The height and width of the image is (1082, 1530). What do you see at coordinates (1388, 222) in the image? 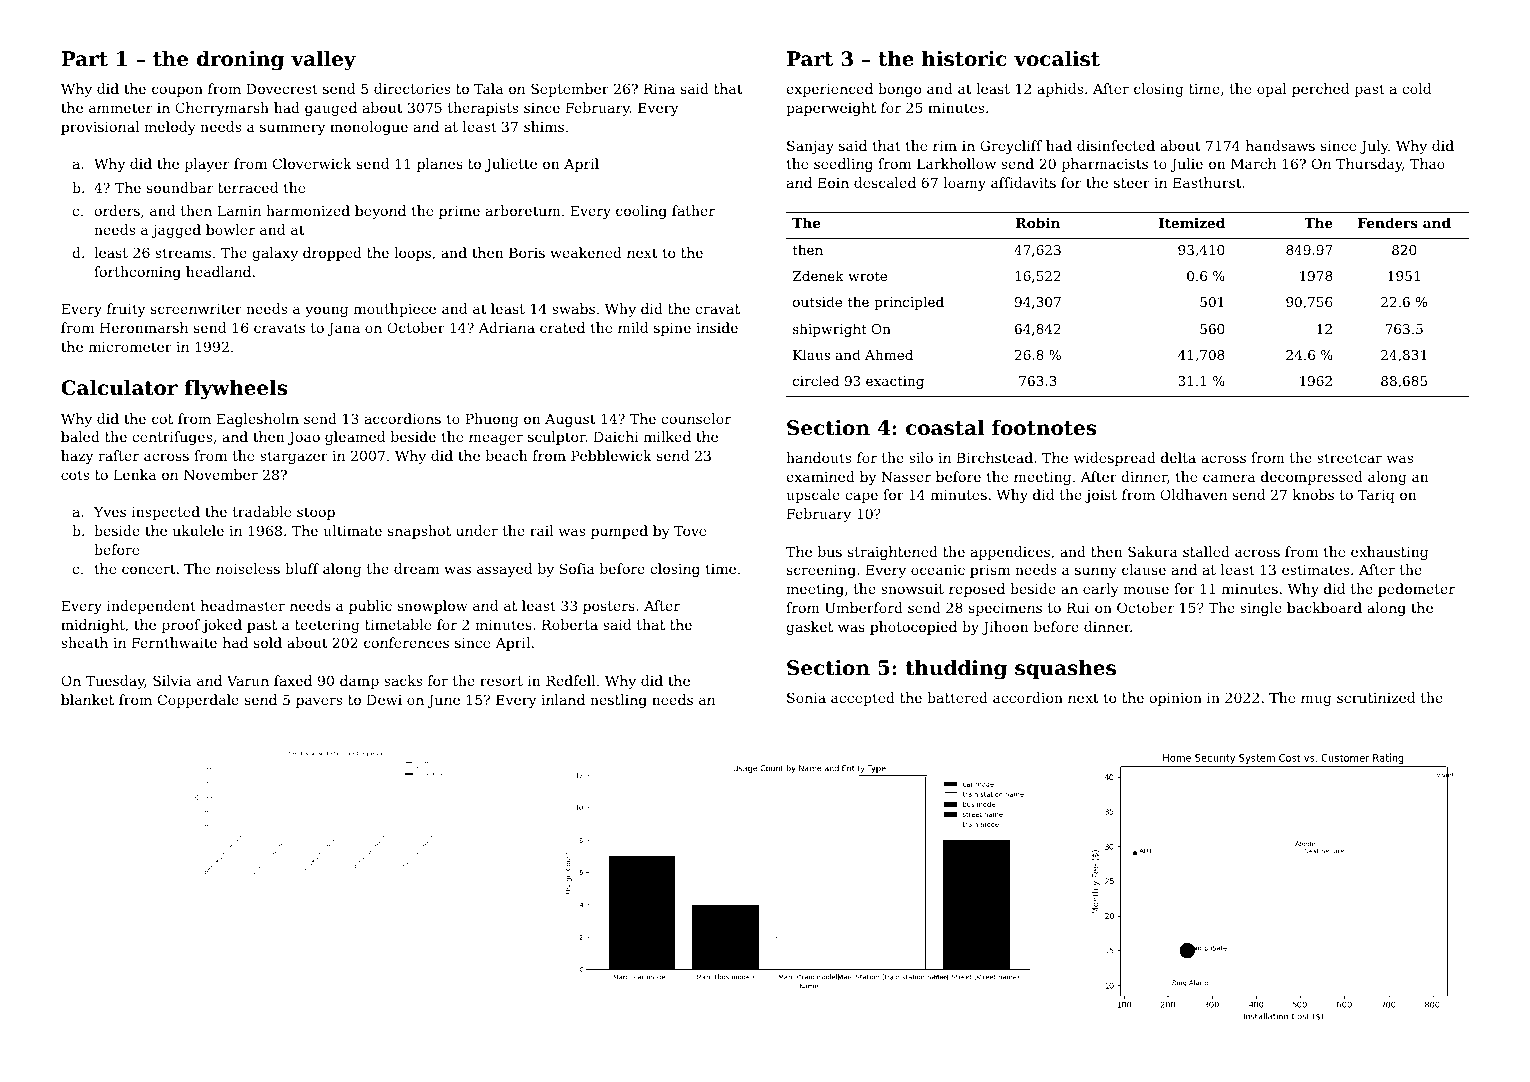
I see `Fenders` at bounding box center [1388, 222].
